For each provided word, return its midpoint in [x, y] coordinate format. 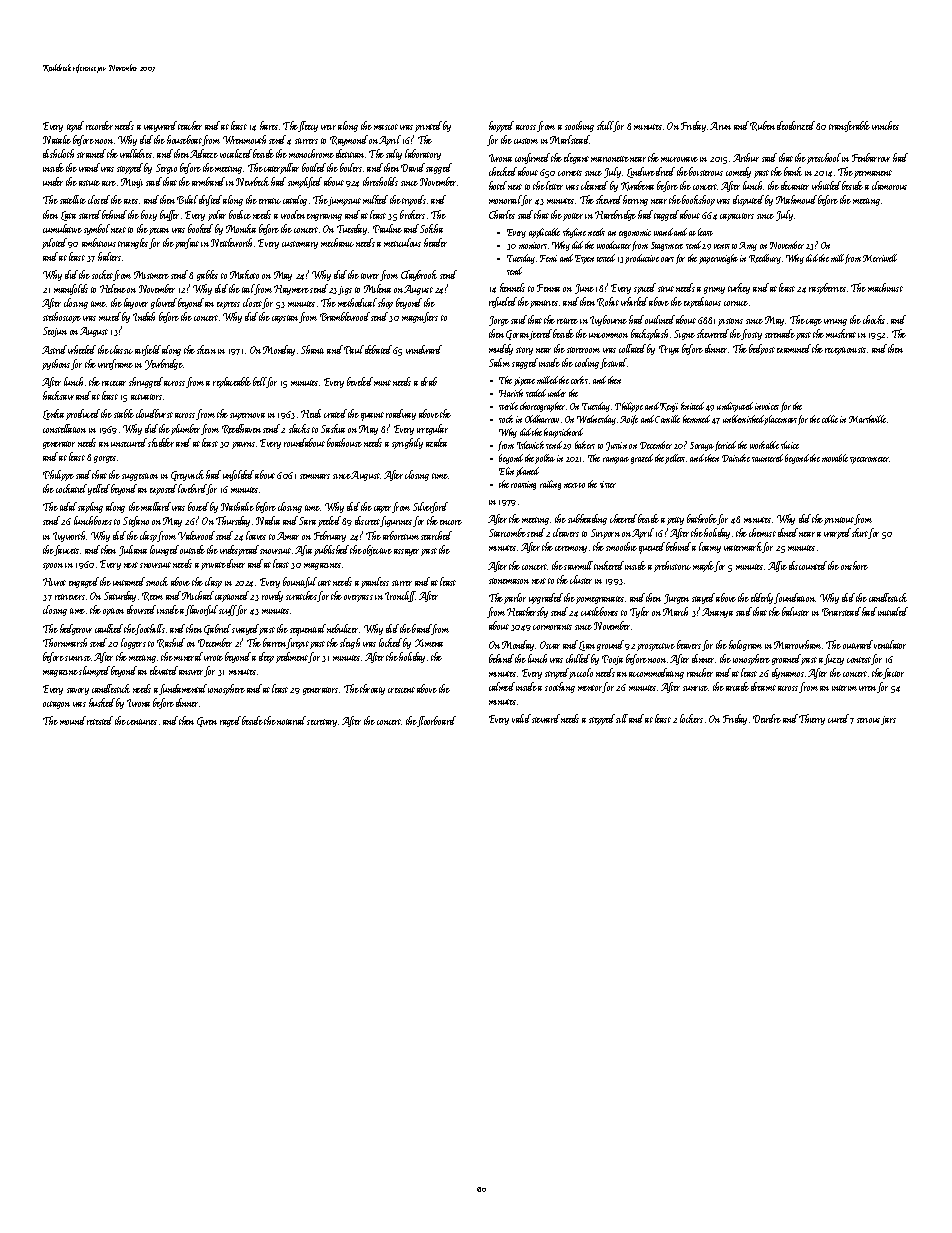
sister [608, 484]
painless [375, 582]
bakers [585, 445]
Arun [720, 126]
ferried [725, 446]
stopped [131, 168]
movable [835, 458]
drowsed [142, 609]
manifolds [71, 289]
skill [605, 126]
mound [73, 720]
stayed [703, 598]
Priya [669, 350]
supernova [247, 416]
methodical [357, 302]
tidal [68, 506]
